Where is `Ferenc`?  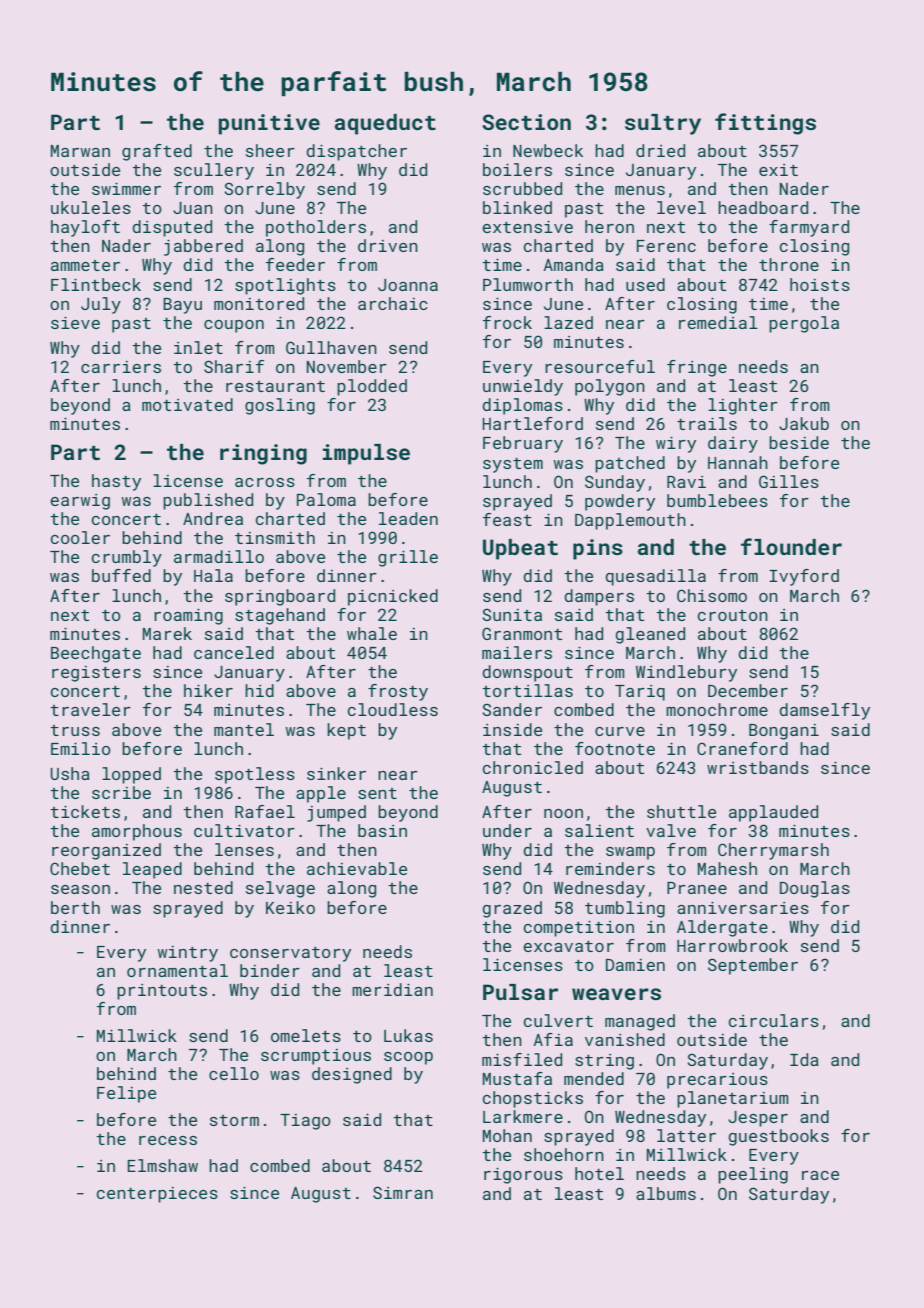 Ferenc is located at coordinates (666, 246).
